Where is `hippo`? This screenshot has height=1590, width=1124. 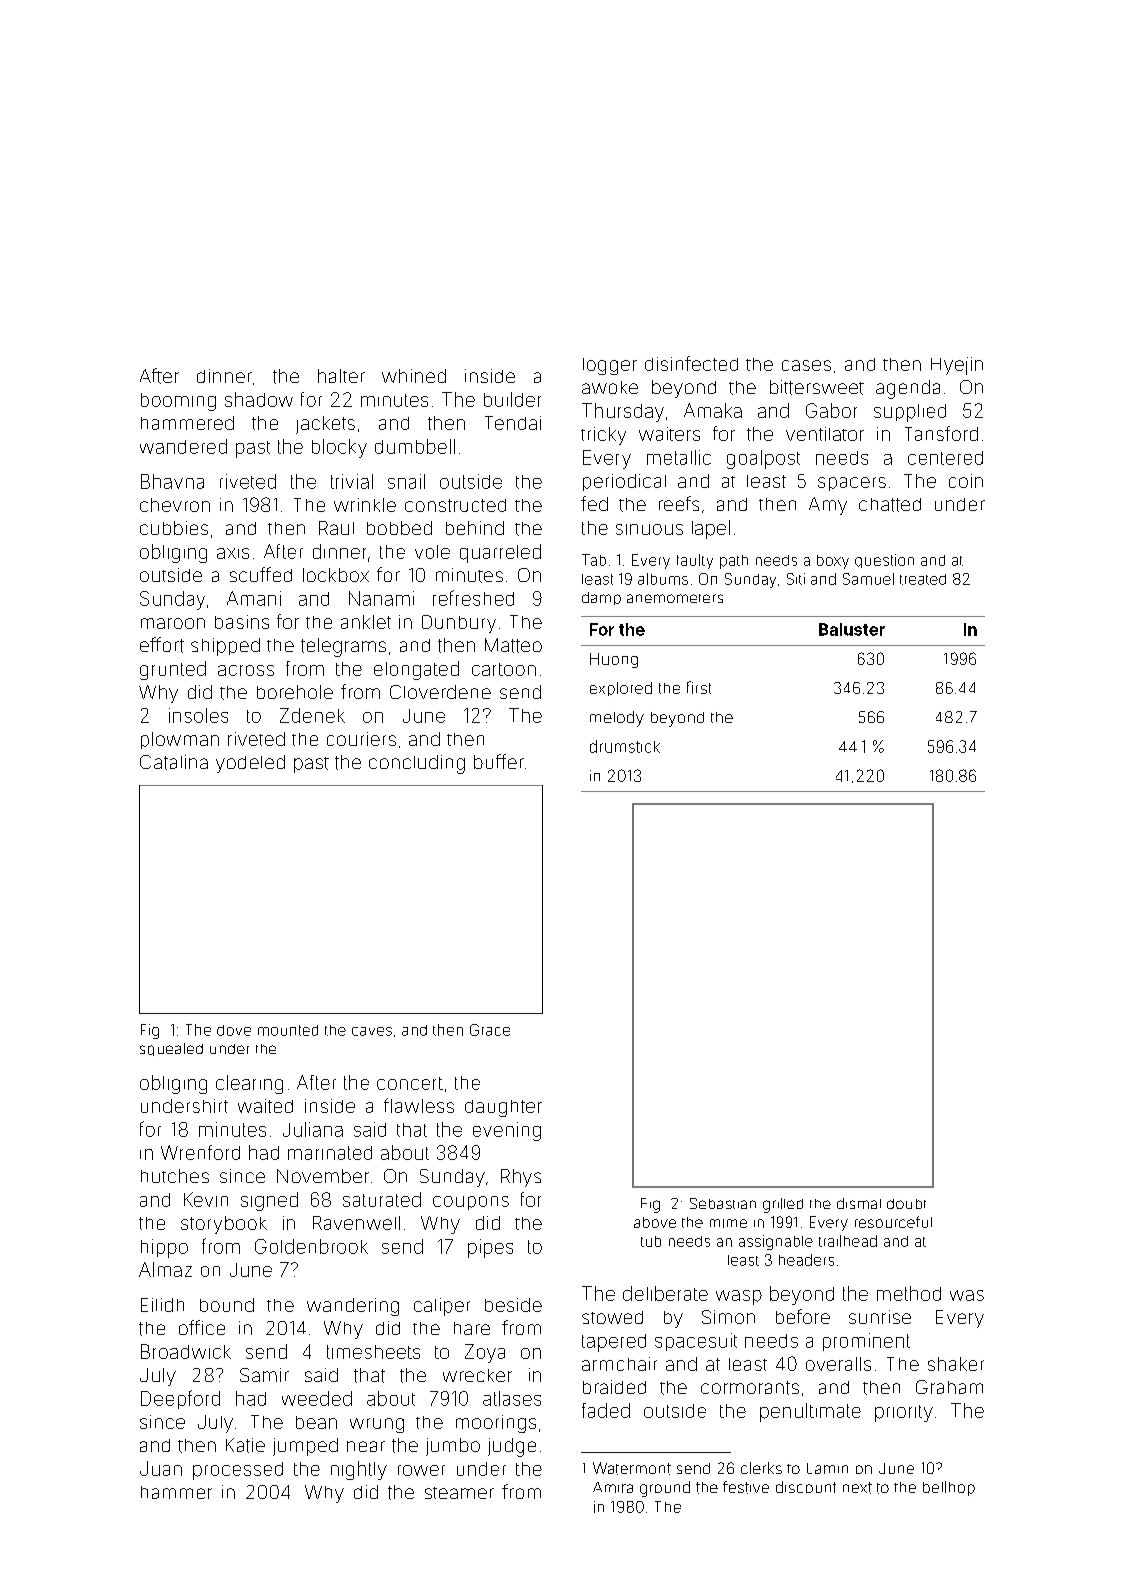 hippo is located at coordinates (164, 1248).
